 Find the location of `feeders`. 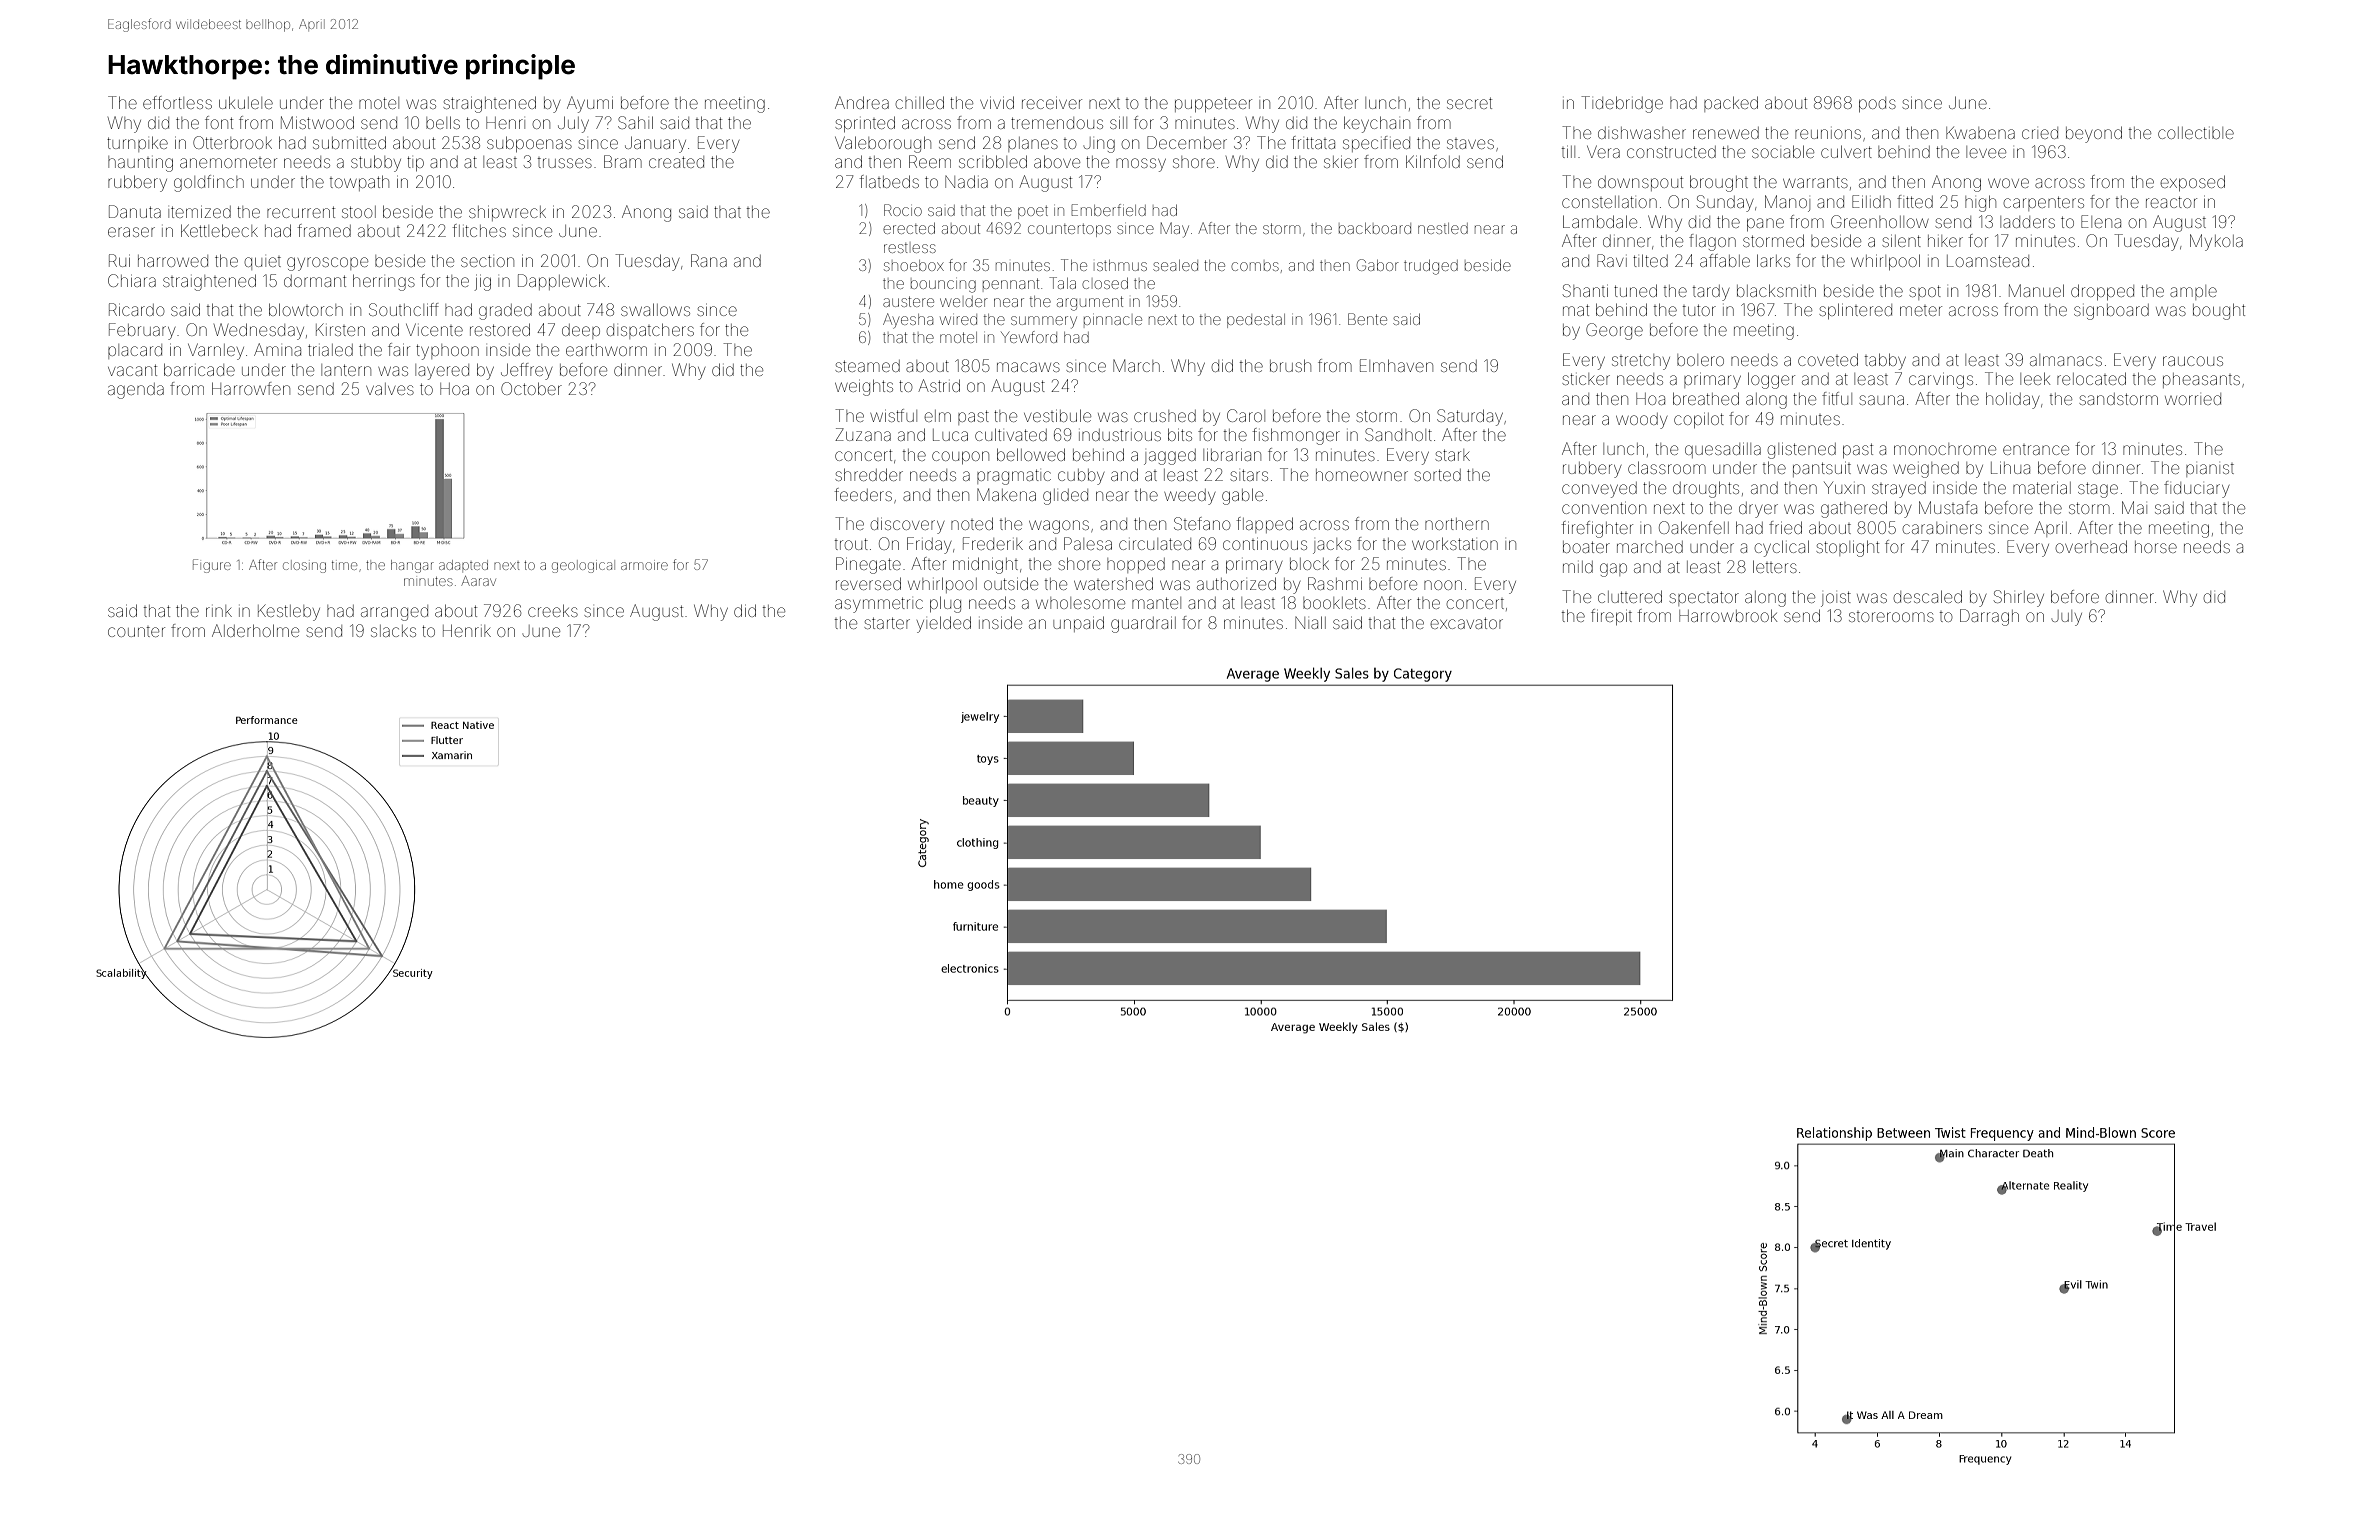

feeders is located at coordinates (863, 494).
